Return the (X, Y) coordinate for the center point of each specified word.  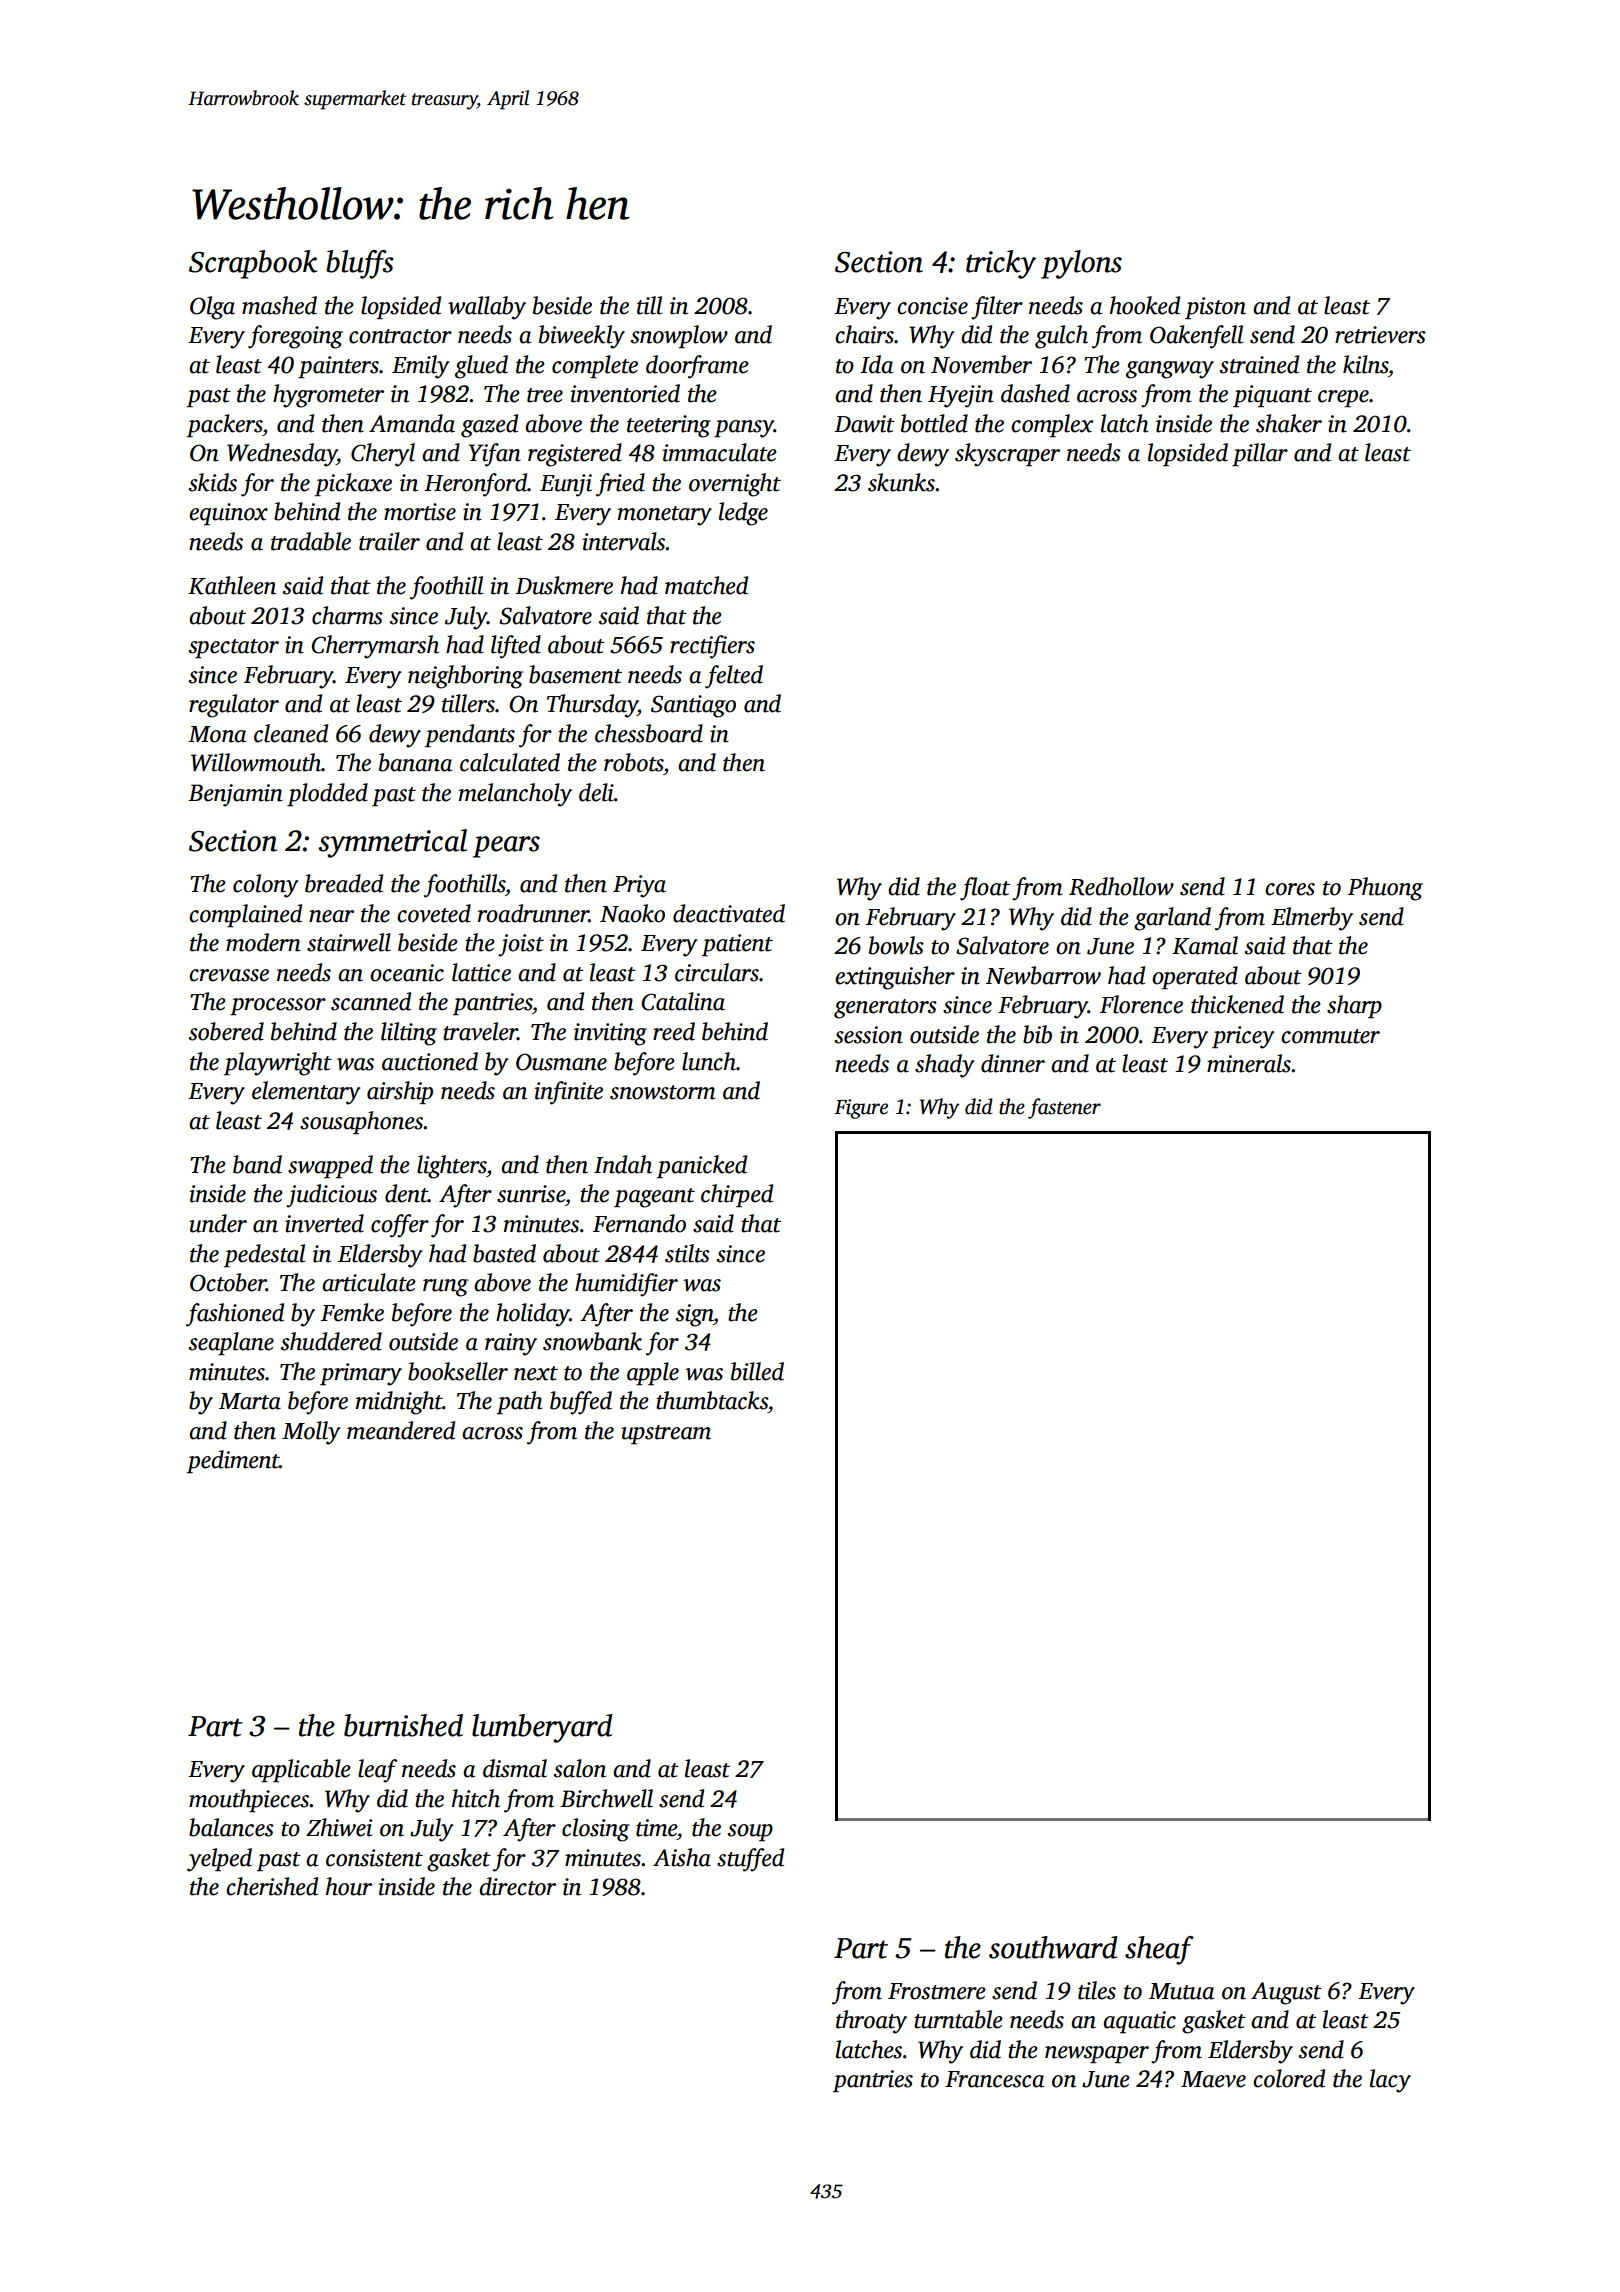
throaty (871, 2022)
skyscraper (1007, 455)
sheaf (1159, 1950)
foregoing (295, 337)
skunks (901, 482)
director (517, 1886)
